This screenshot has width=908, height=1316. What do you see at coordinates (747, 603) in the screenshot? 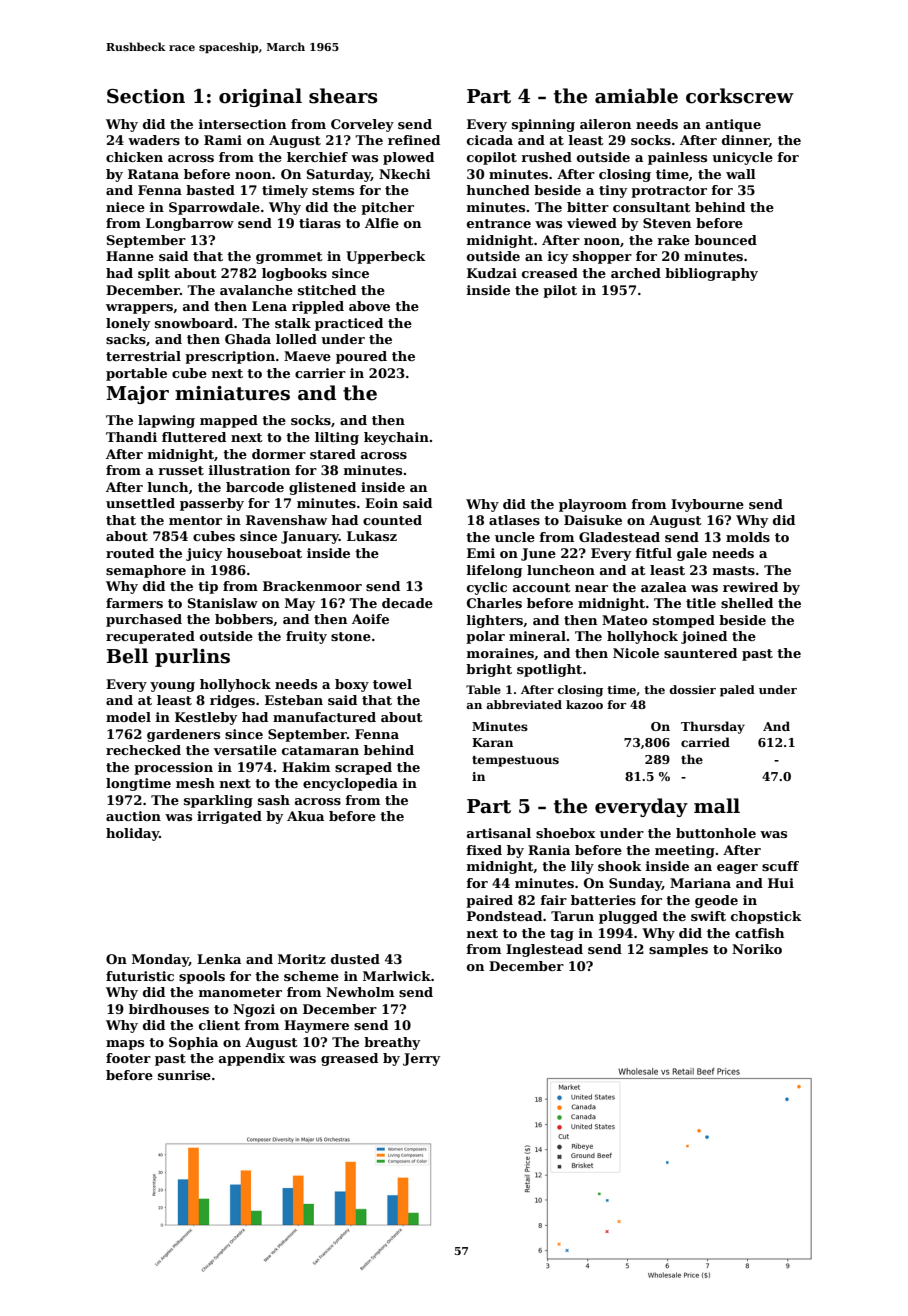
I see `shelled` at bounding box center [747, 603].
